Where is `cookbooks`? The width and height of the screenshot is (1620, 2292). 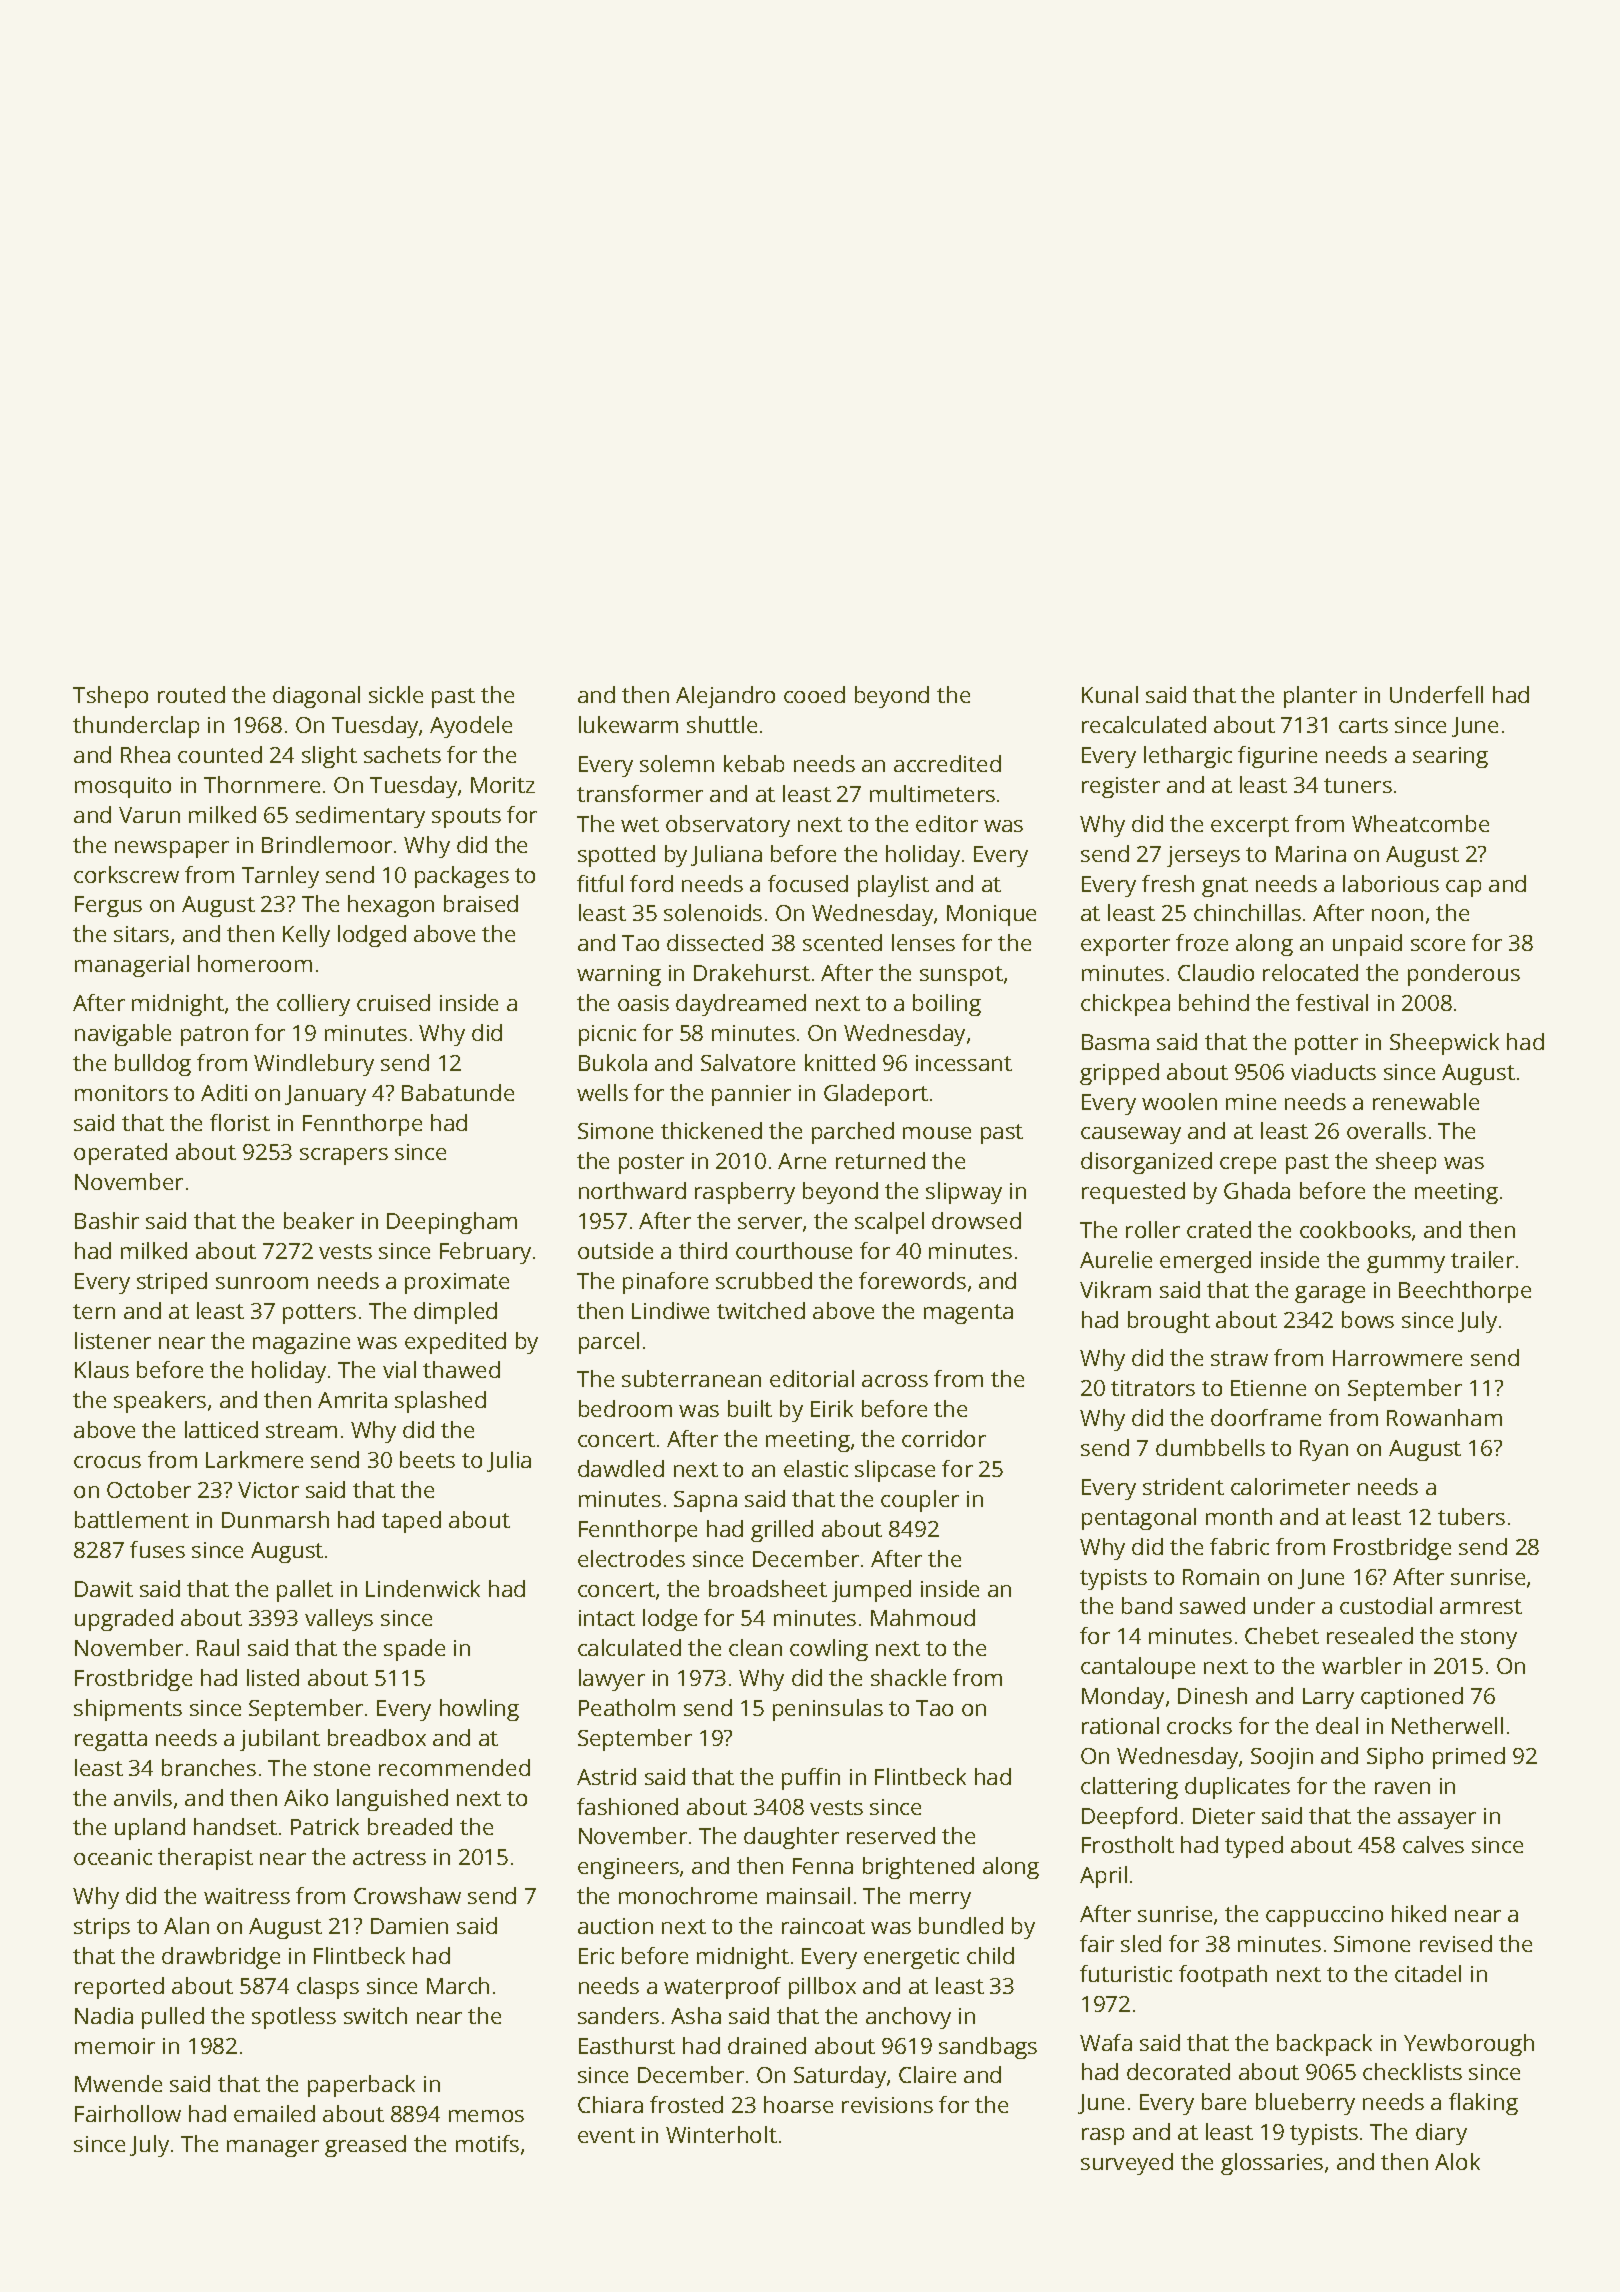 cookbooks is located at coordinates (1355, 1229).
